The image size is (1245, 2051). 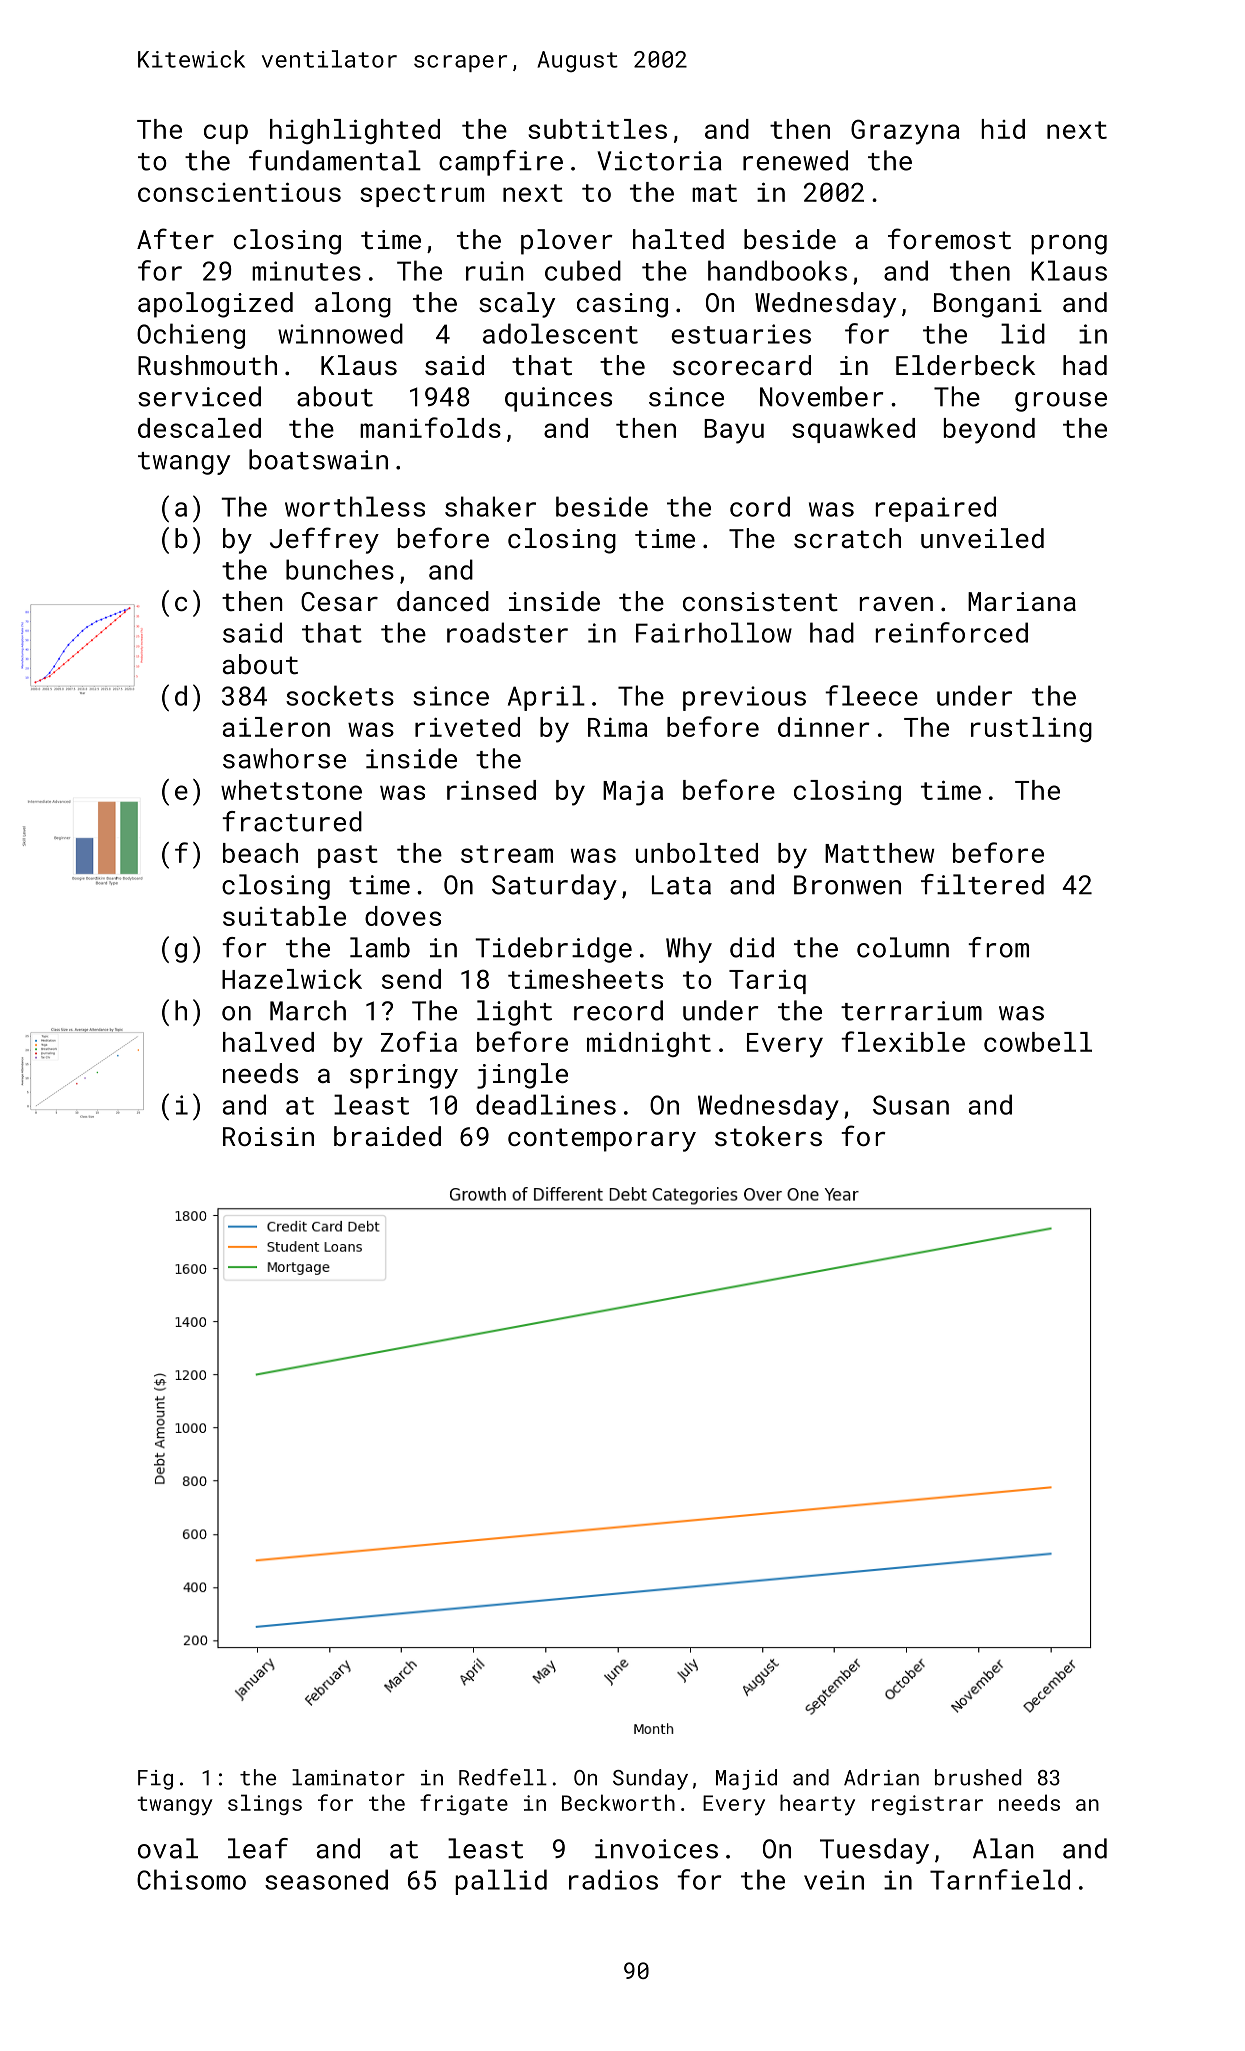 I want to click on brushed, so click(x=978, y=1777).
